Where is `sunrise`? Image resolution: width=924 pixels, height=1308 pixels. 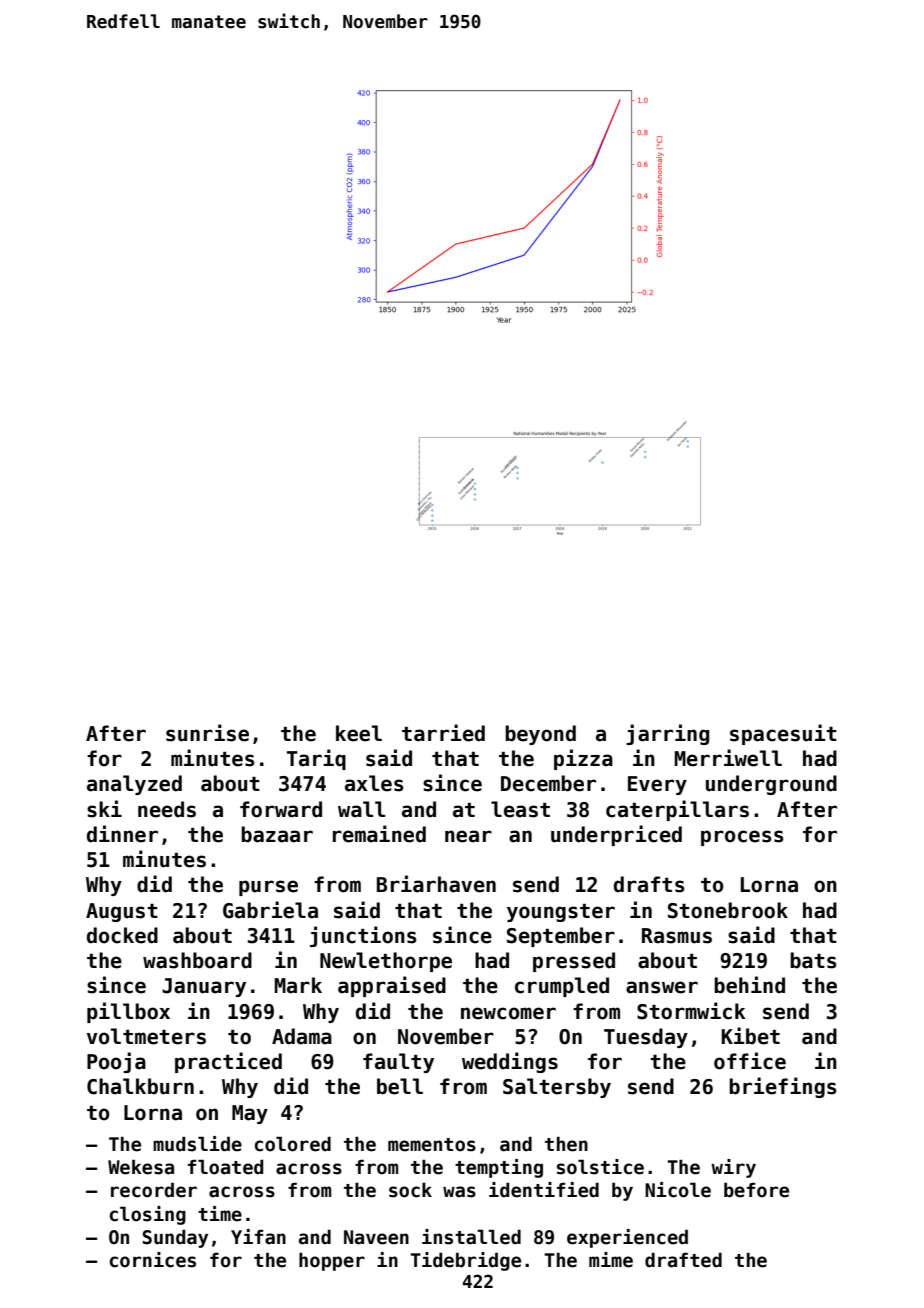
sunrise is located at coordinates (207, 733).
